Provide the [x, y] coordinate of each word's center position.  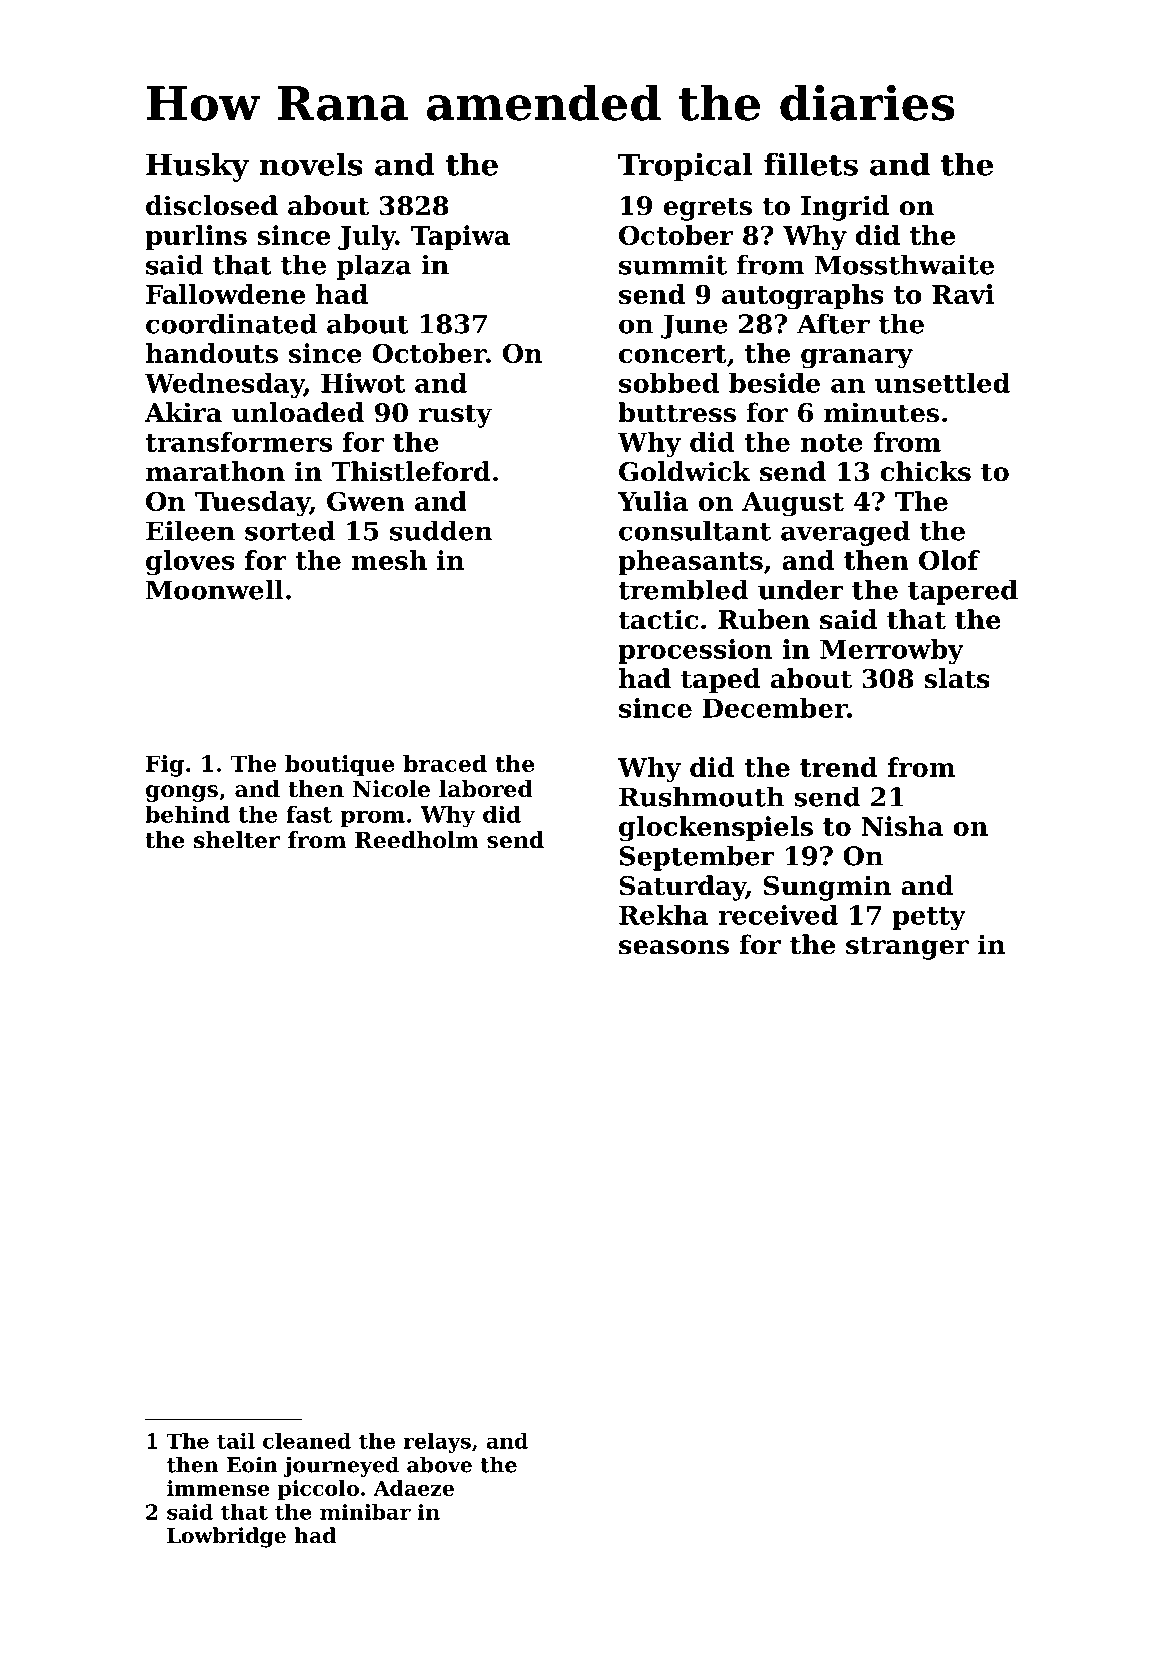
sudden [441, 530]
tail [236, 1441]
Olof [949, 560]
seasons [674, 947]
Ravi [963, 294]
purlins [196, 237]
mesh [389, 560]
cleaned [307, 1441]
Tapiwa [460, 237]
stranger [907, 948]
